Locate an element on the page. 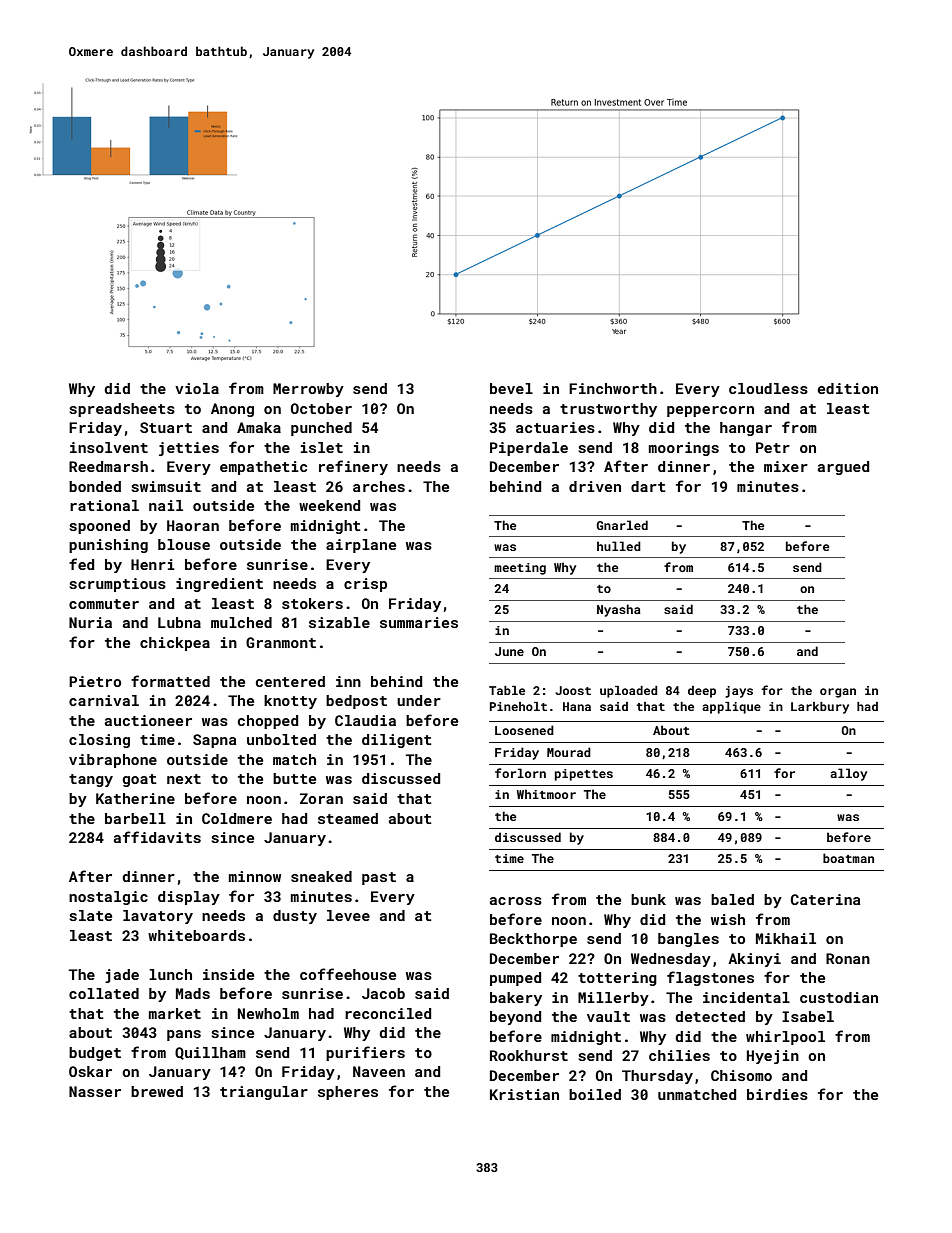 The height and width of the image is (1233, 952). organ is located at coordinates (838, 693).
